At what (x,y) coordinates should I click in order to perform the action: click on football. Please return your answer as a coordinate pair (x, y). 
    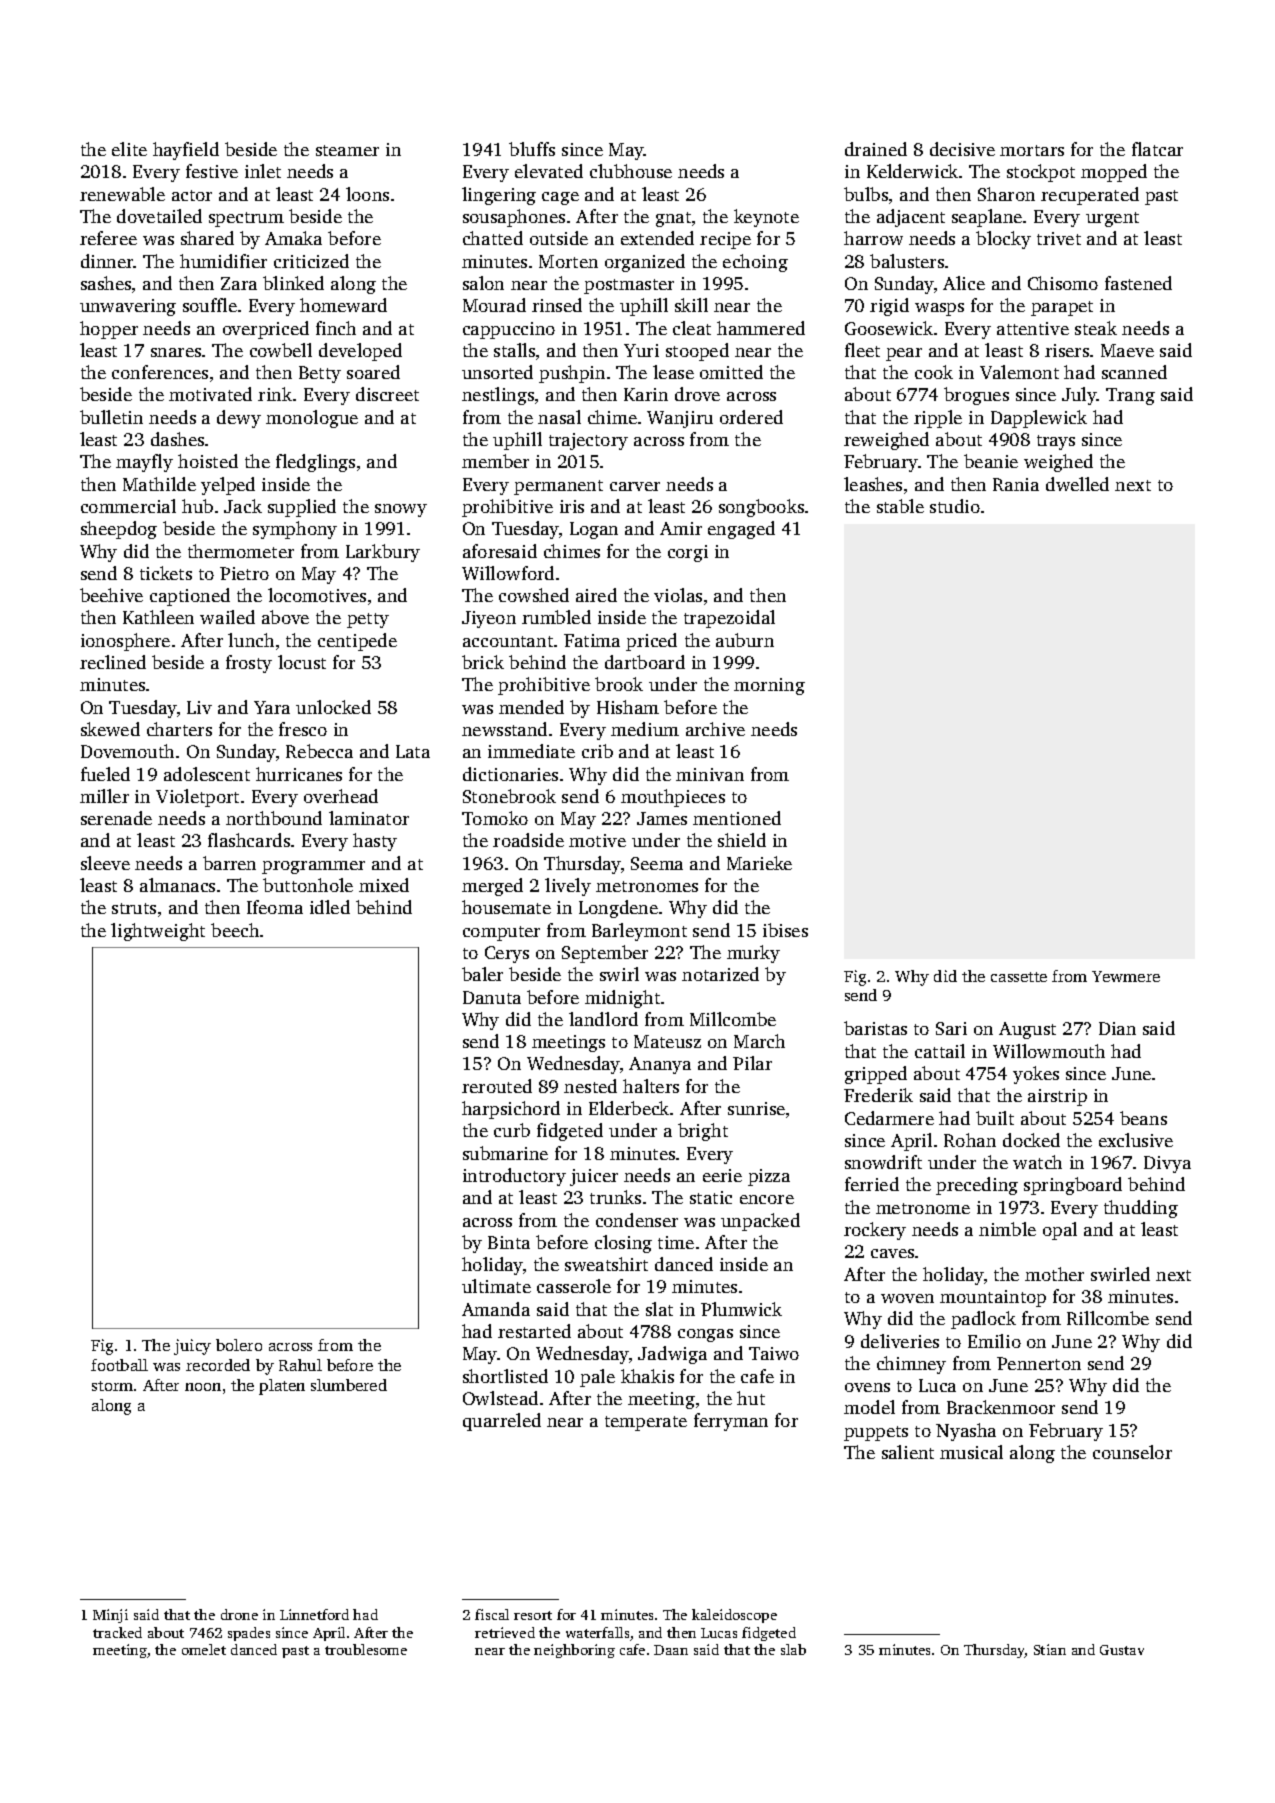
    Looking at the image, I should click on (119, 1365).
